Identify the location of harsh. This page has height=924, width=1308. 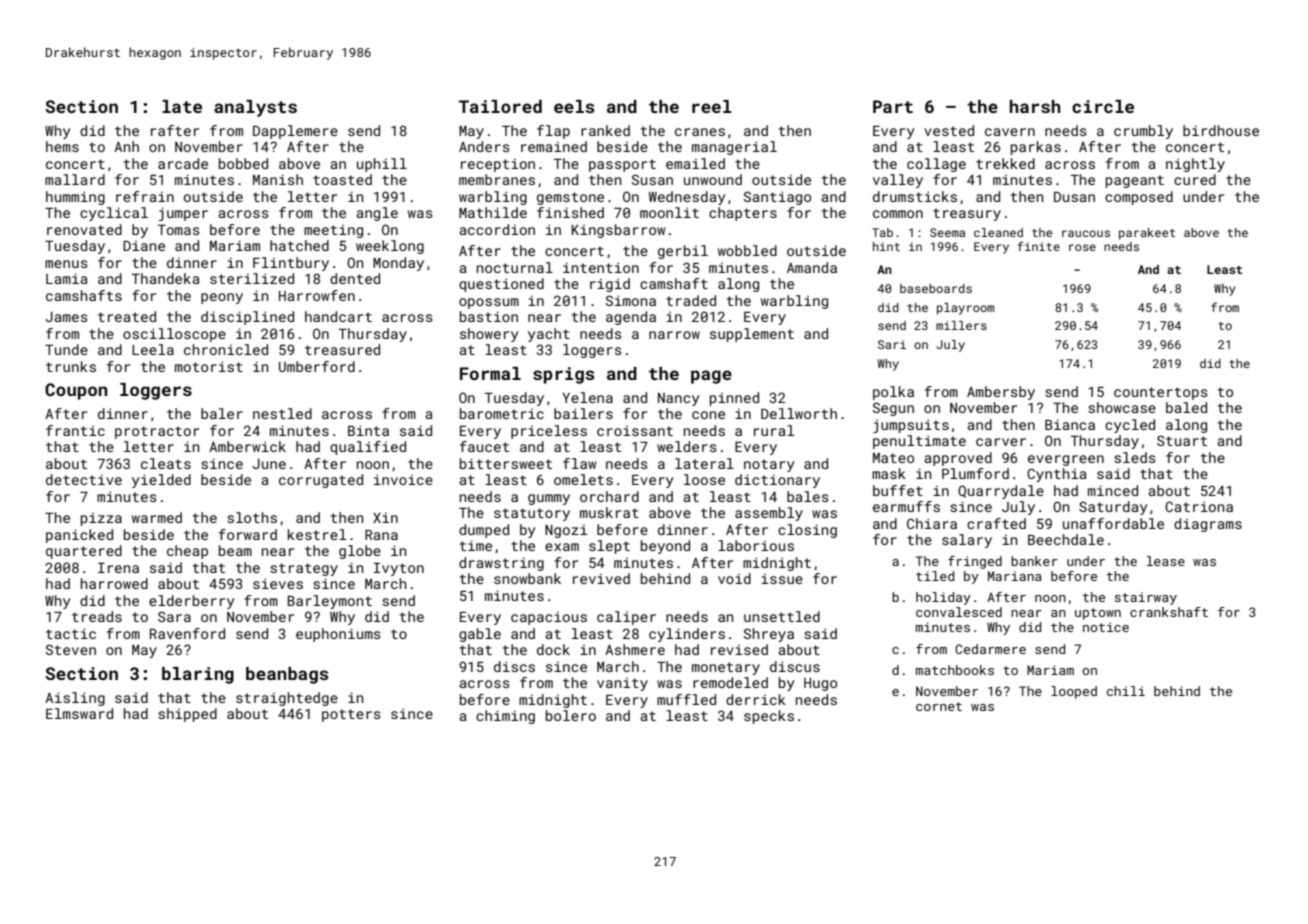
(1035, 106).
